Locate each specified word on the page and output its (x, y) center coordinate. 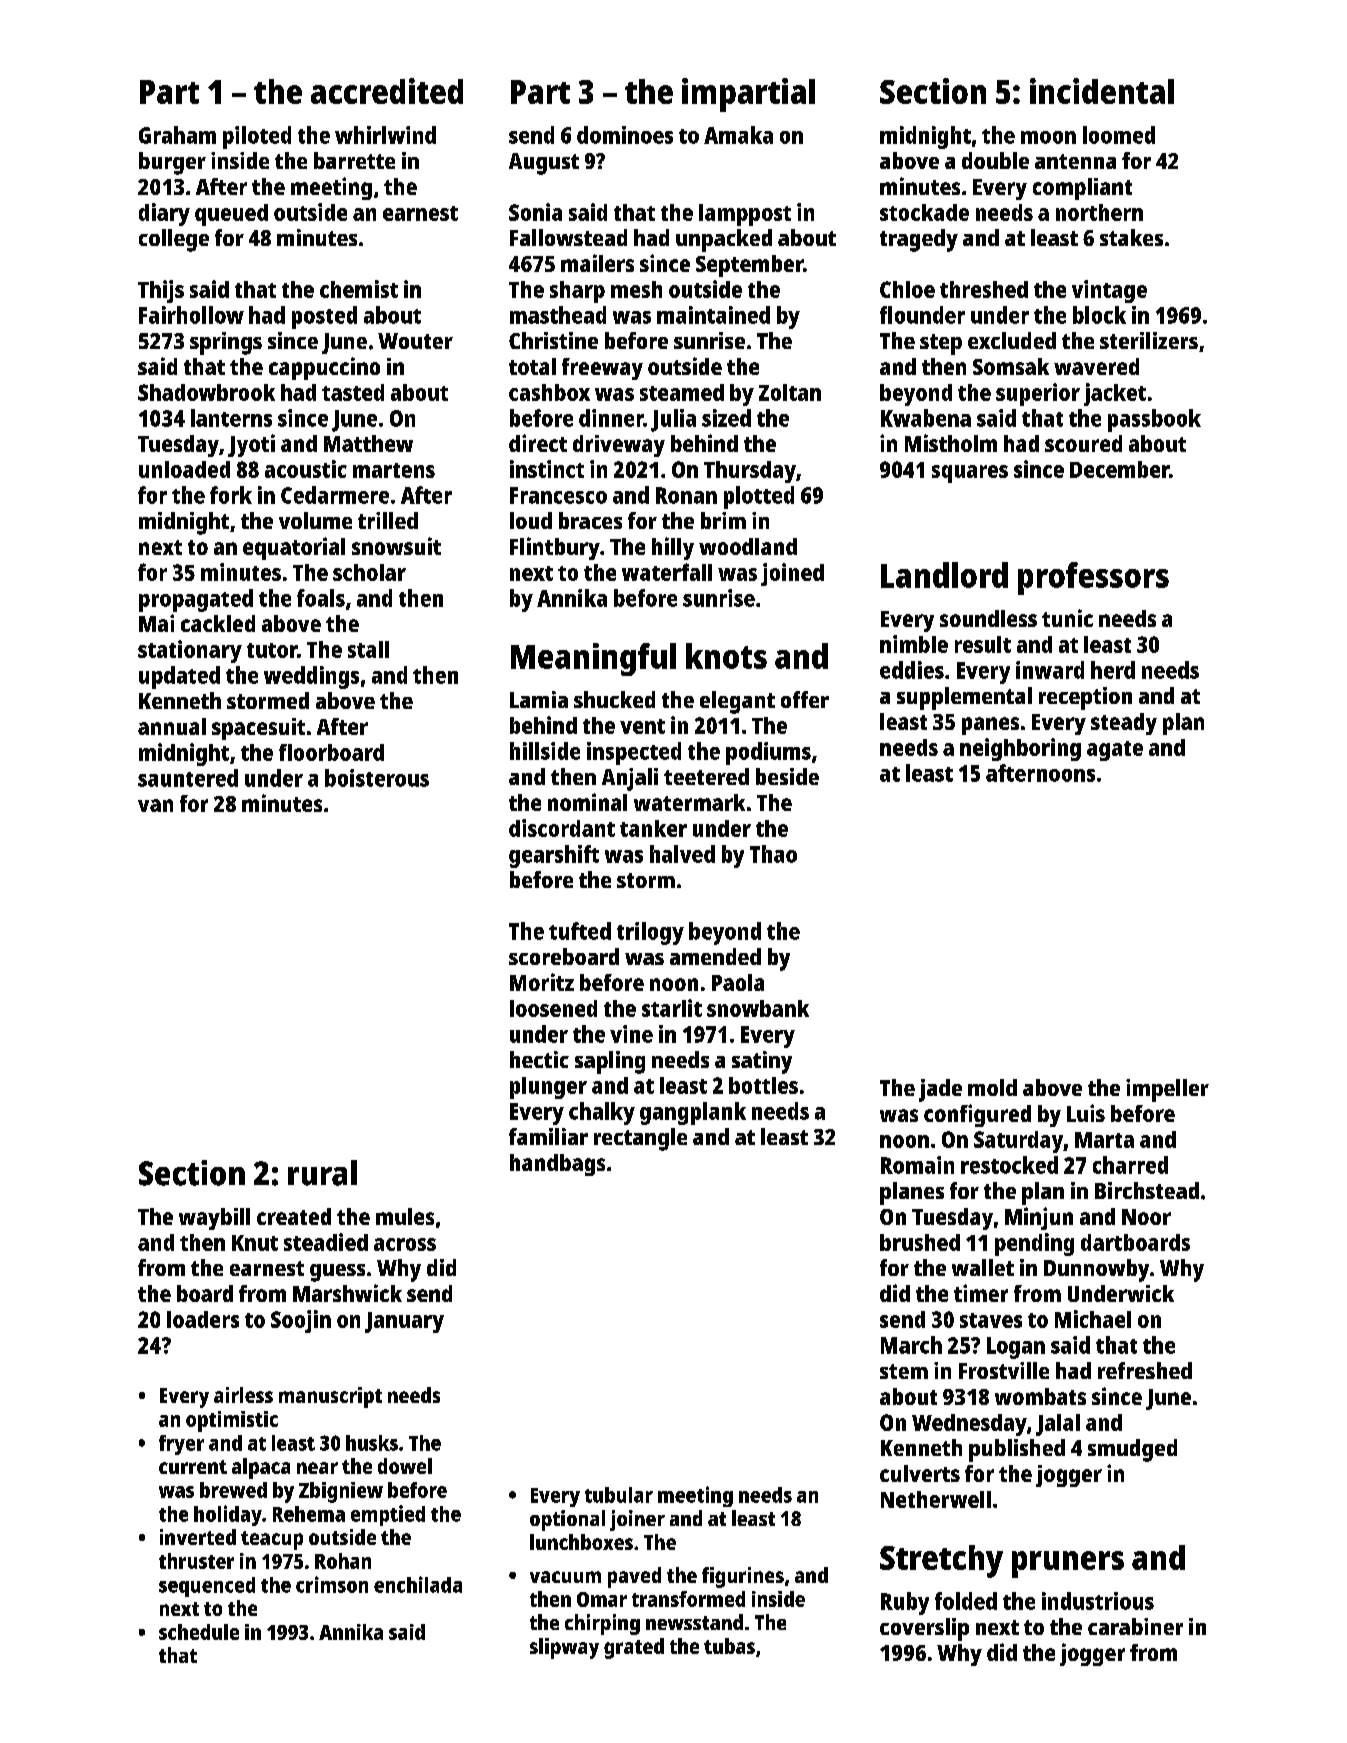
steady (1124, 724)
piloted (257, 137)
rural (322, 1173)
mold (992, 1087)
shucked (614, 699)
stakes (1131, 237)
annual (172, 726)
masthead (558, 315)
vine (631, 1034)
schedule (199, 1632)
